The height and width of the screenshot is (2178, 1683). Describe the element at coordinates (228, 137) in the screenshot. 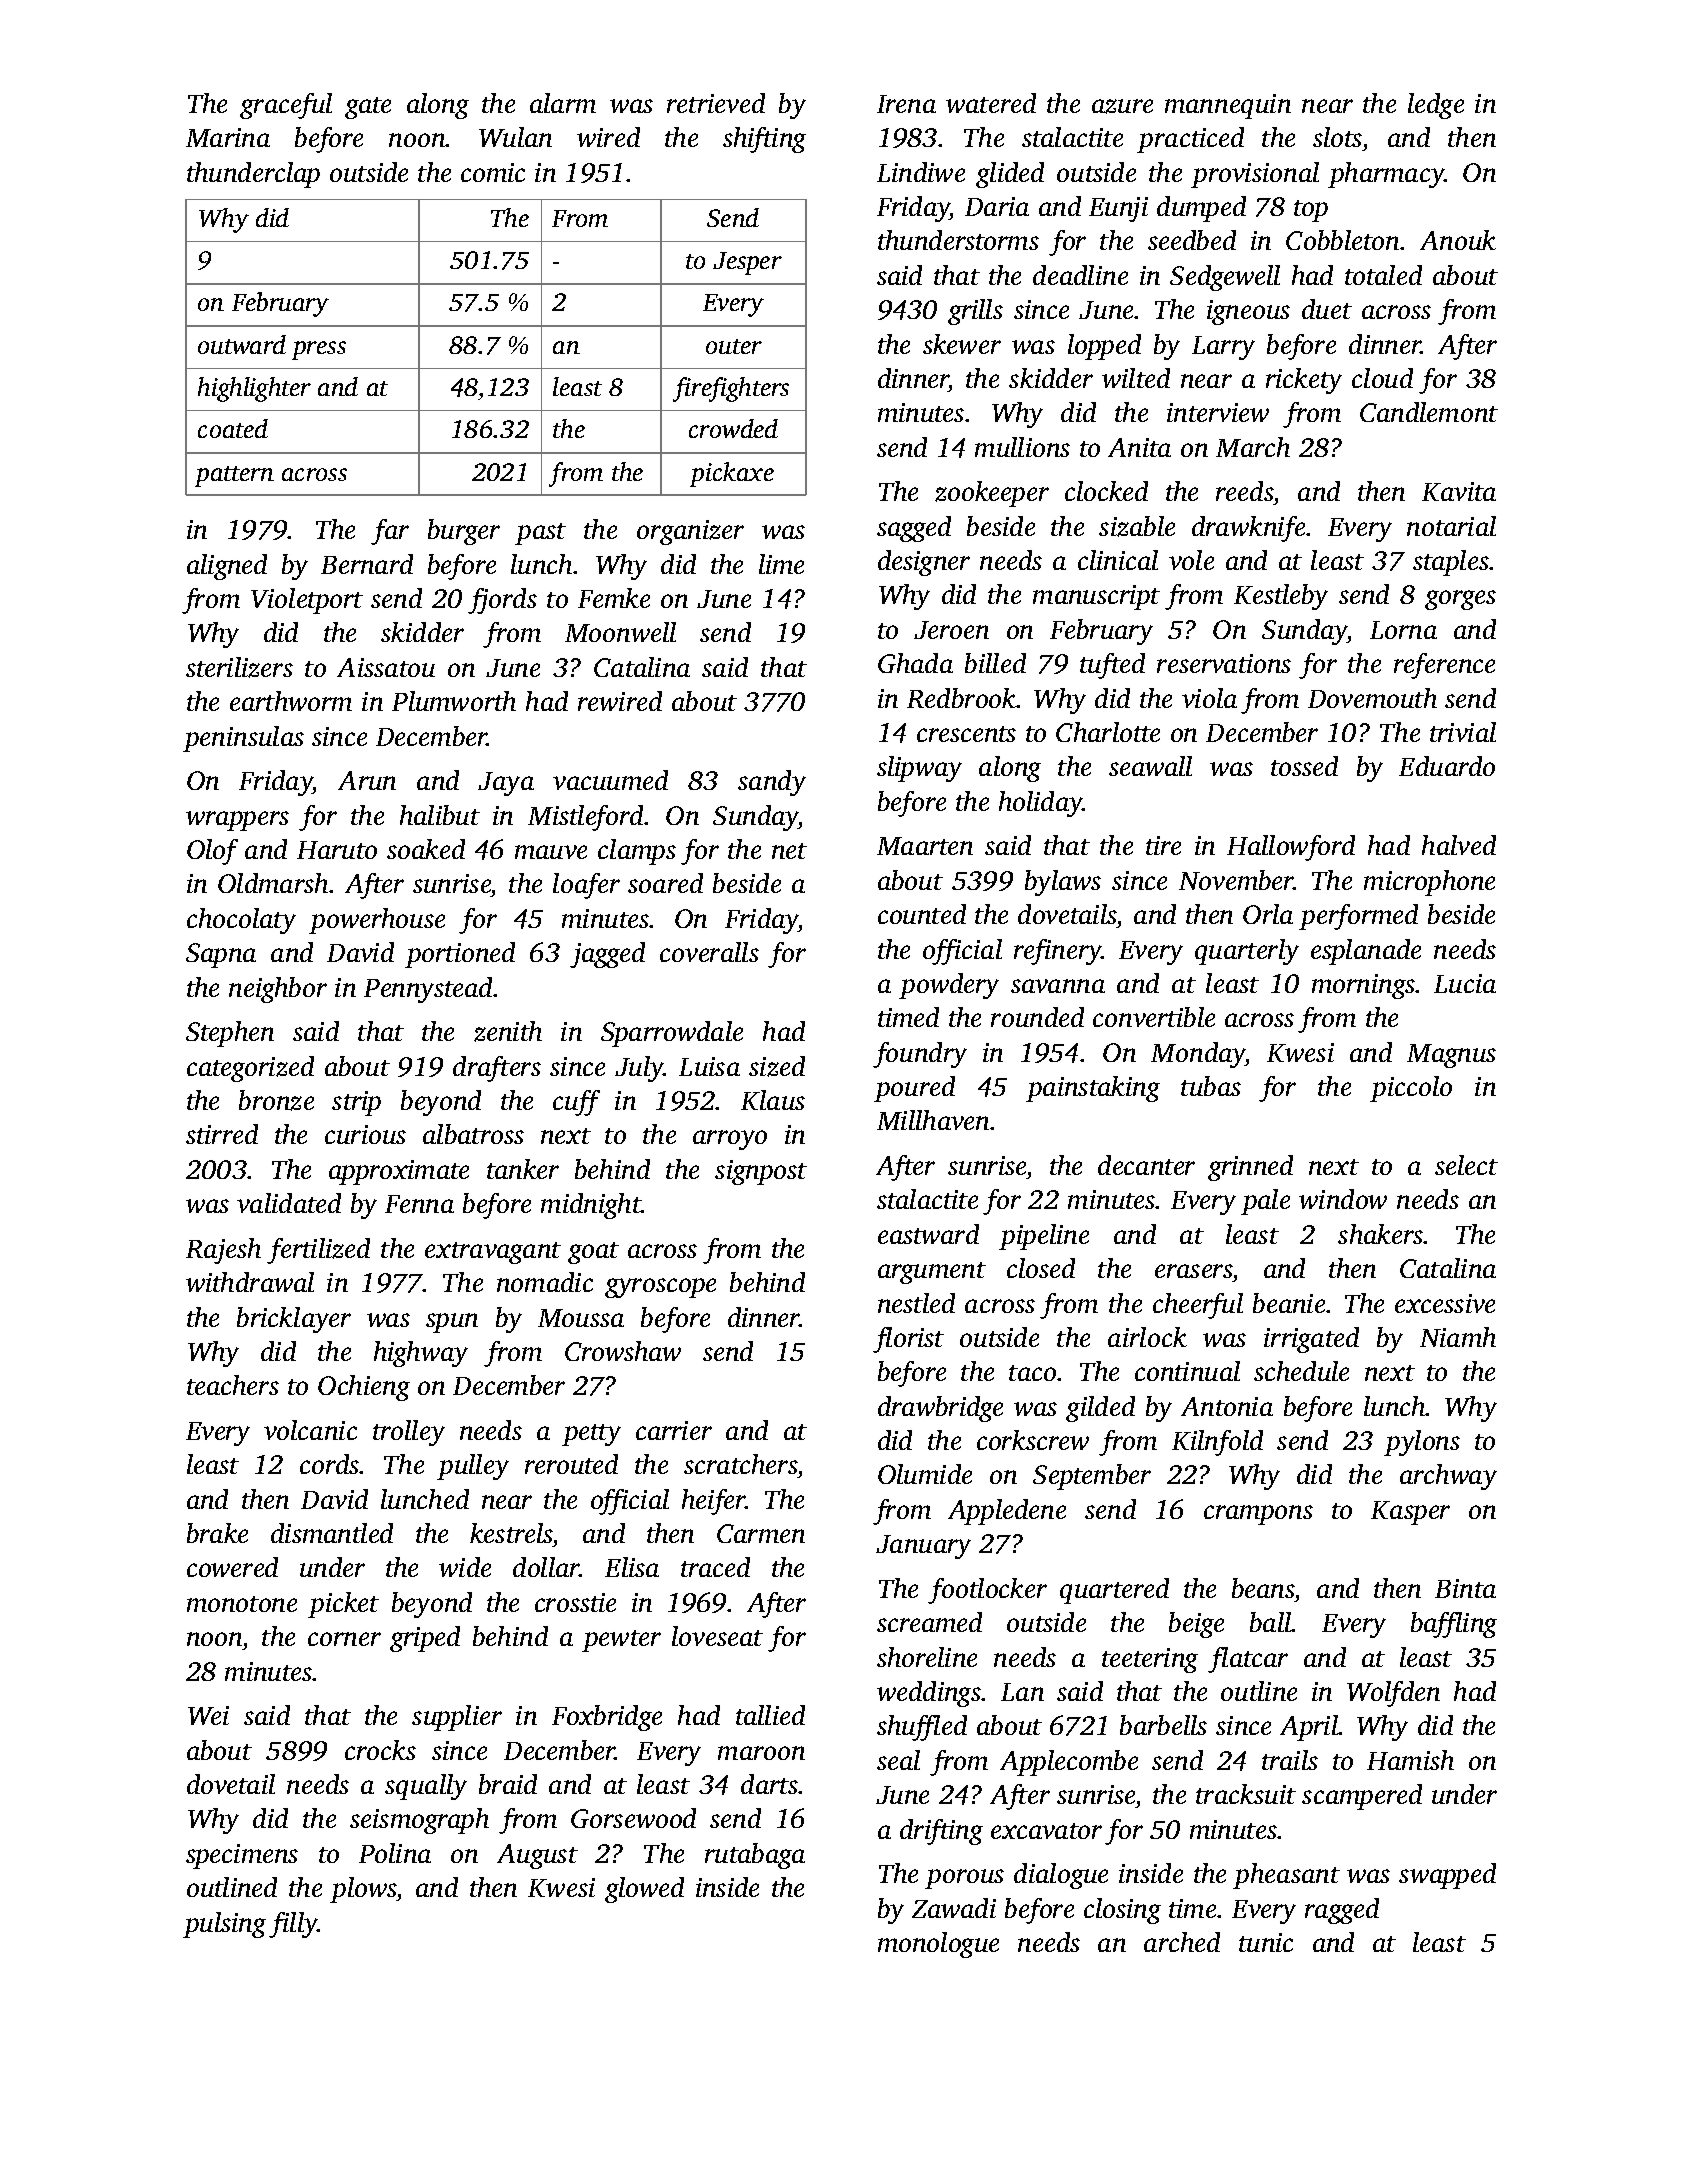

I see `Marina` at that location.
